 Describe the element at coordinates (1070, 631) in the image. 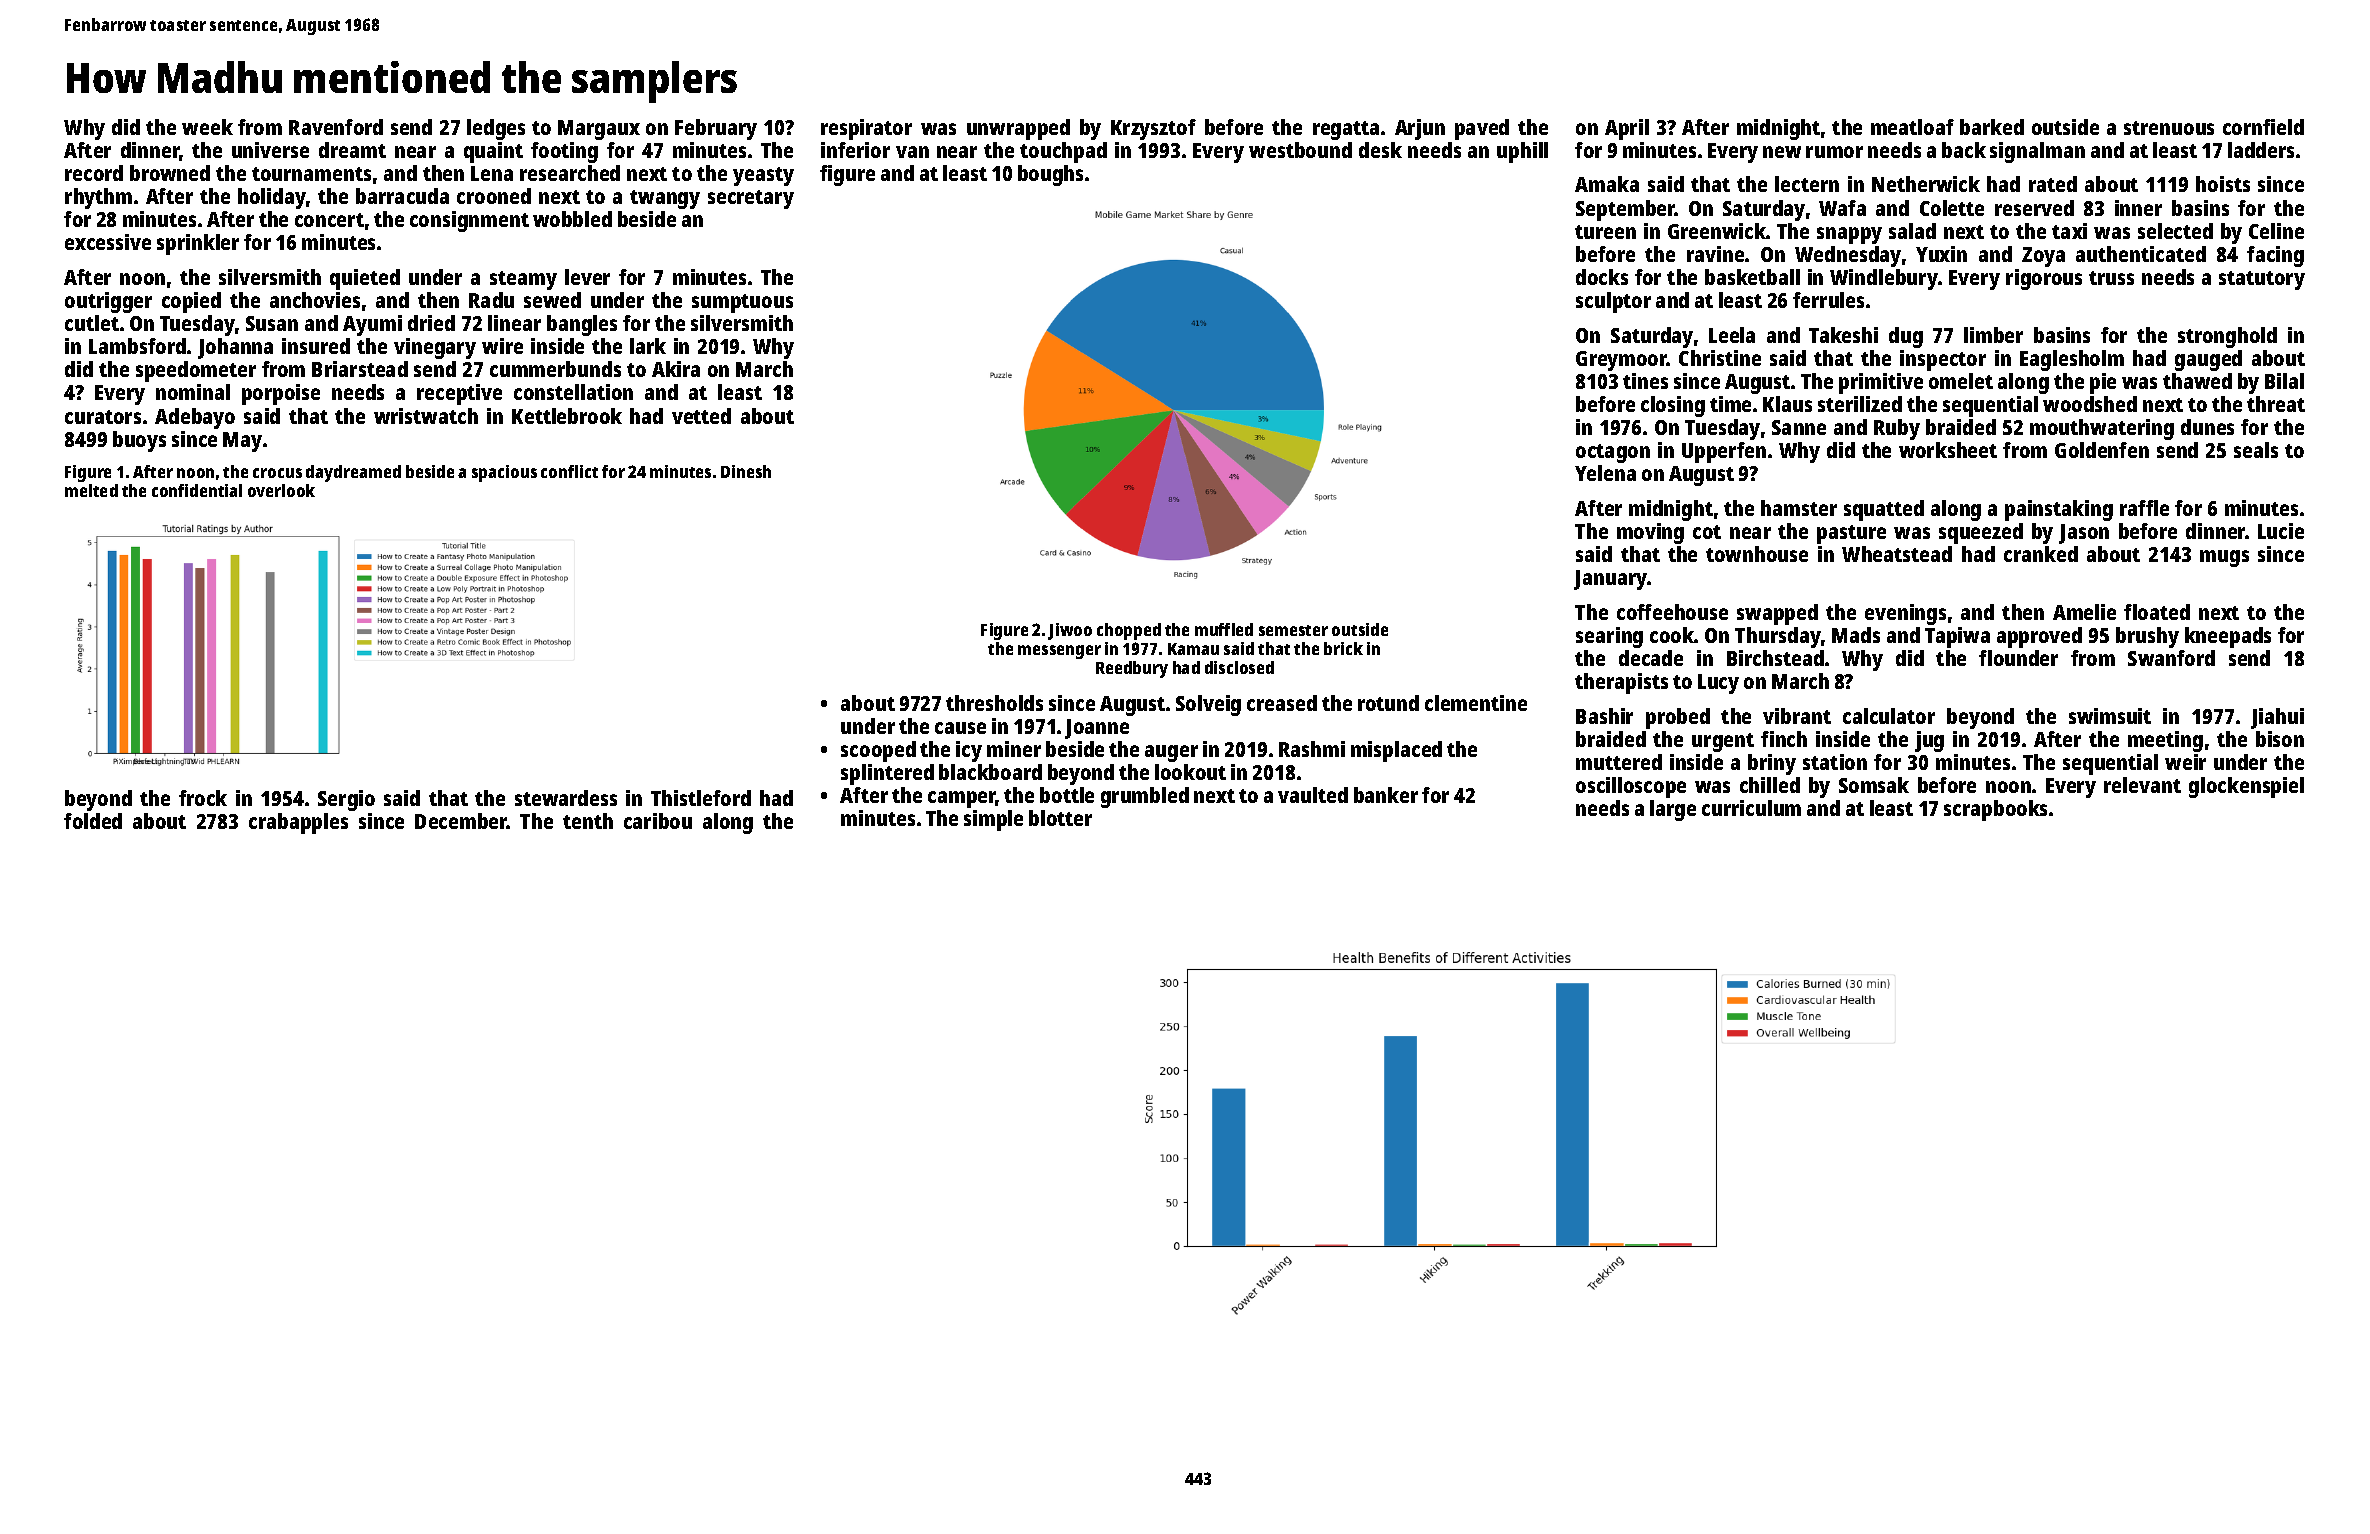

I see `Jiwoo` at that location.
